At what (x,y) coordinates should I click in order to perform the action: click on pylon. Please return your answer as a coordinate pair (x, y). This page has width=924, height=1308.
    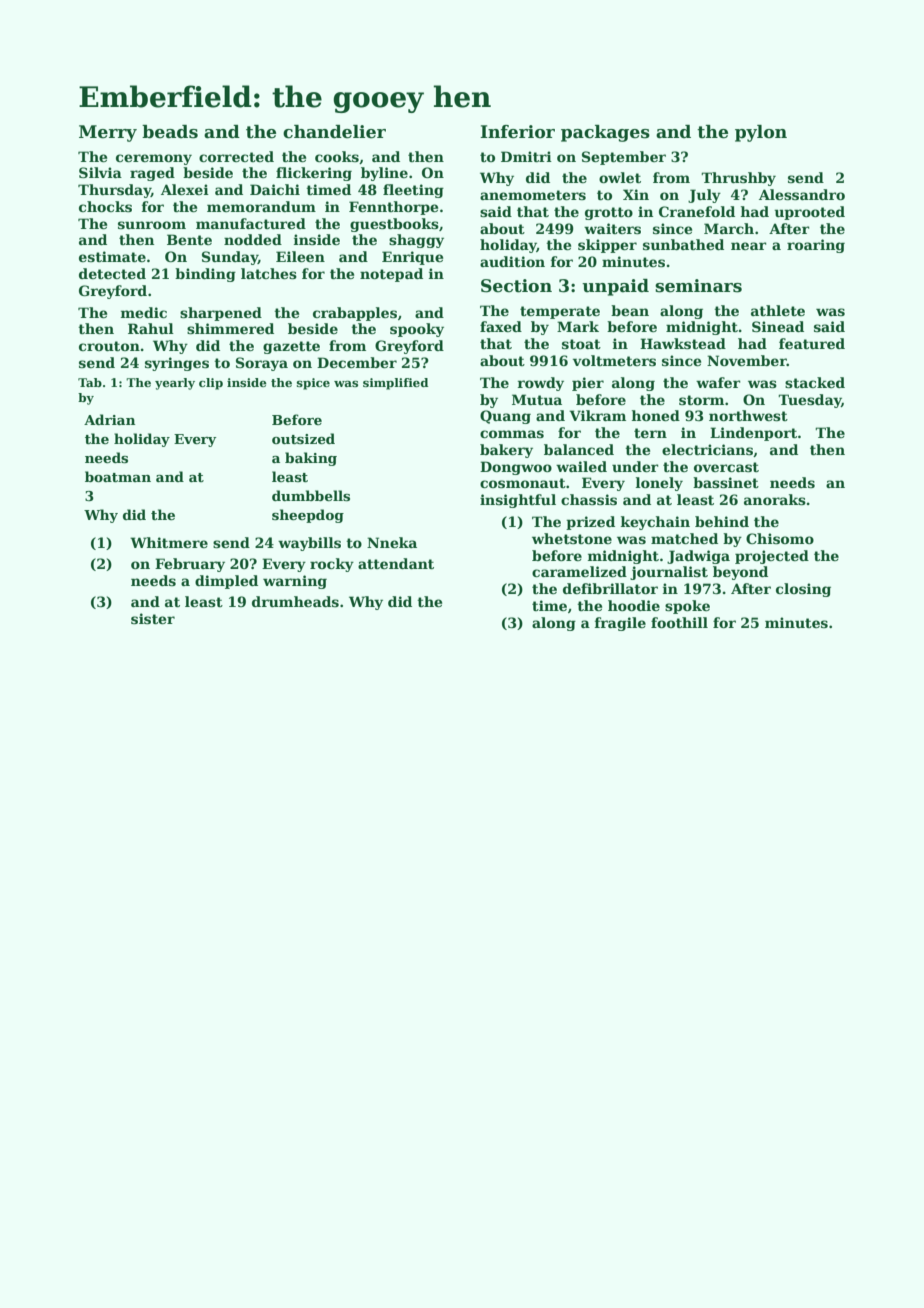
    Looking at the image, I should click on (761, 133).
